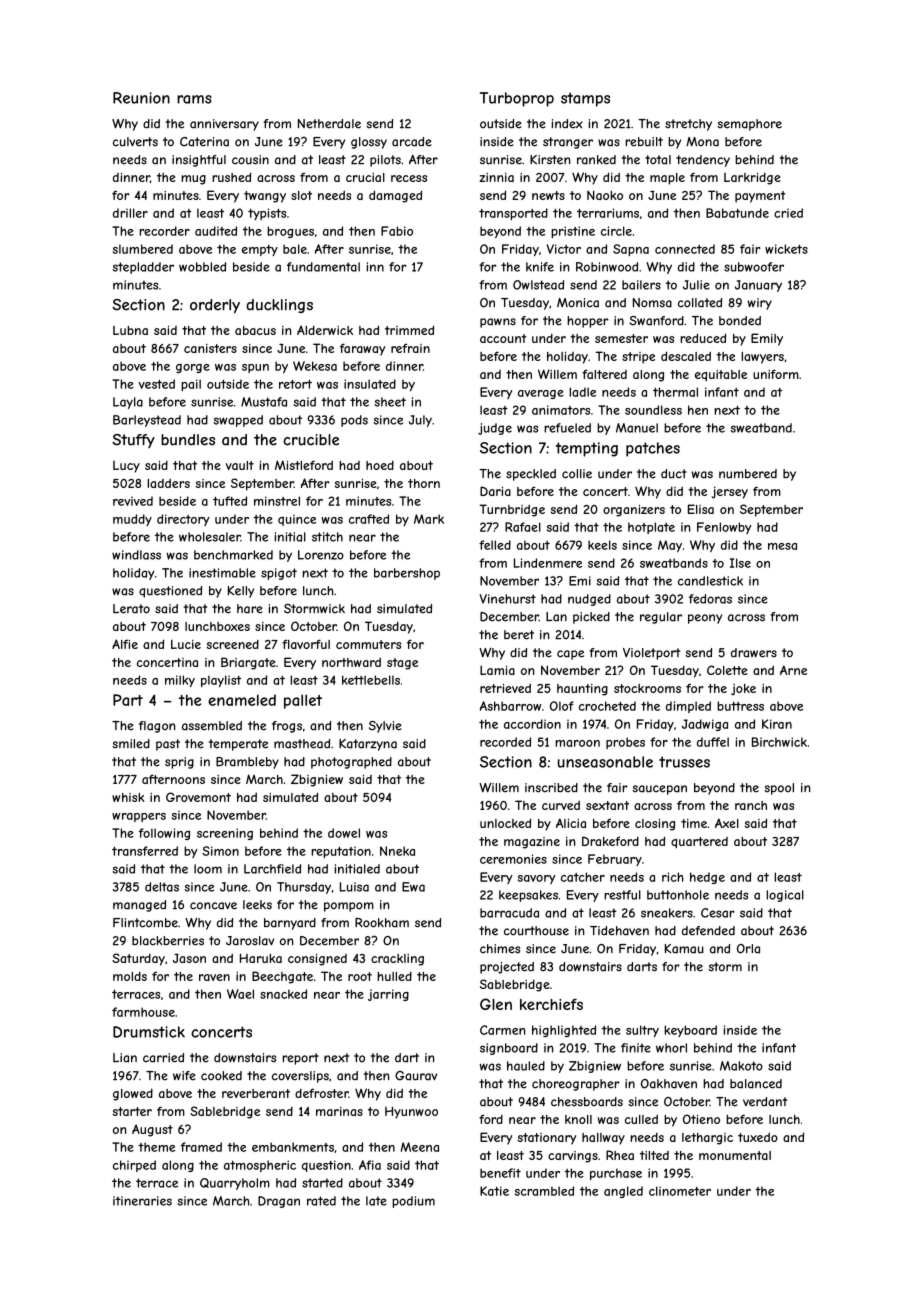  What do you see at coordinates (496, 1004) in the image?
I see `Glen` at bounding box center [496, 1004].
